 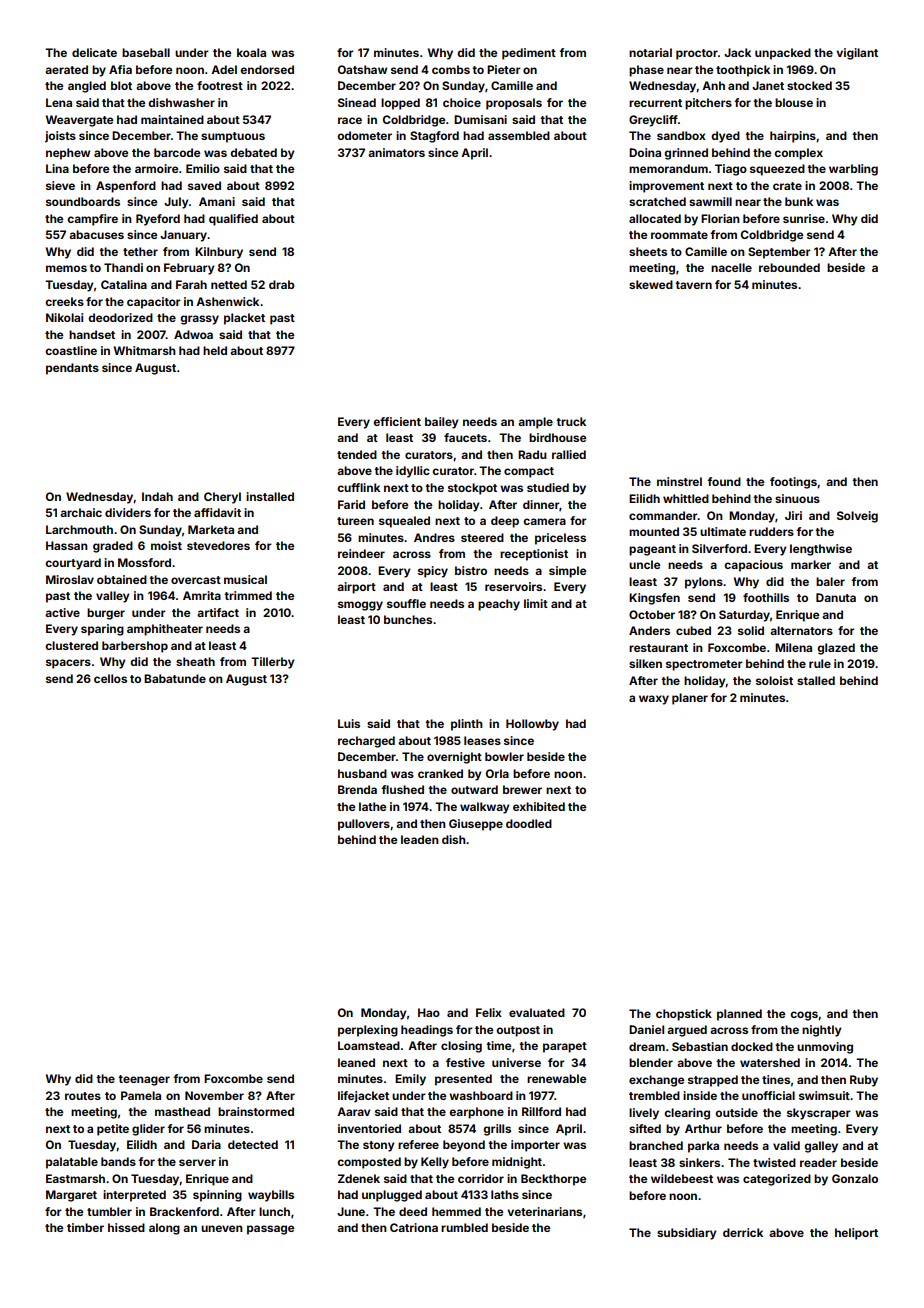 I want to click on recurrent, so click(x=655, y=103).
